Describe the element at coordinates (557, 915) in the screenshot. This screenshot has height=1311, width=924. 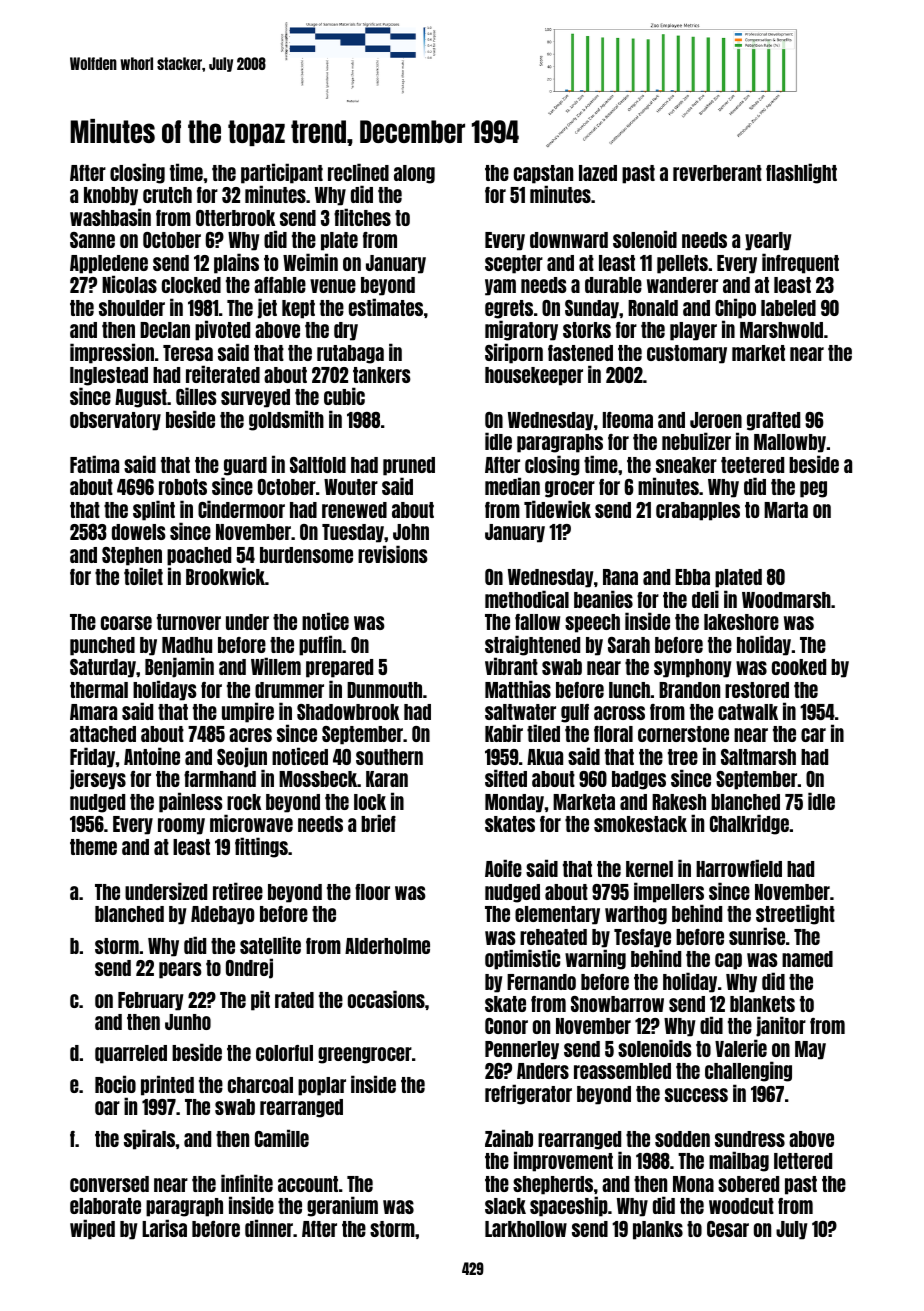
I see `elementary` at that location.
